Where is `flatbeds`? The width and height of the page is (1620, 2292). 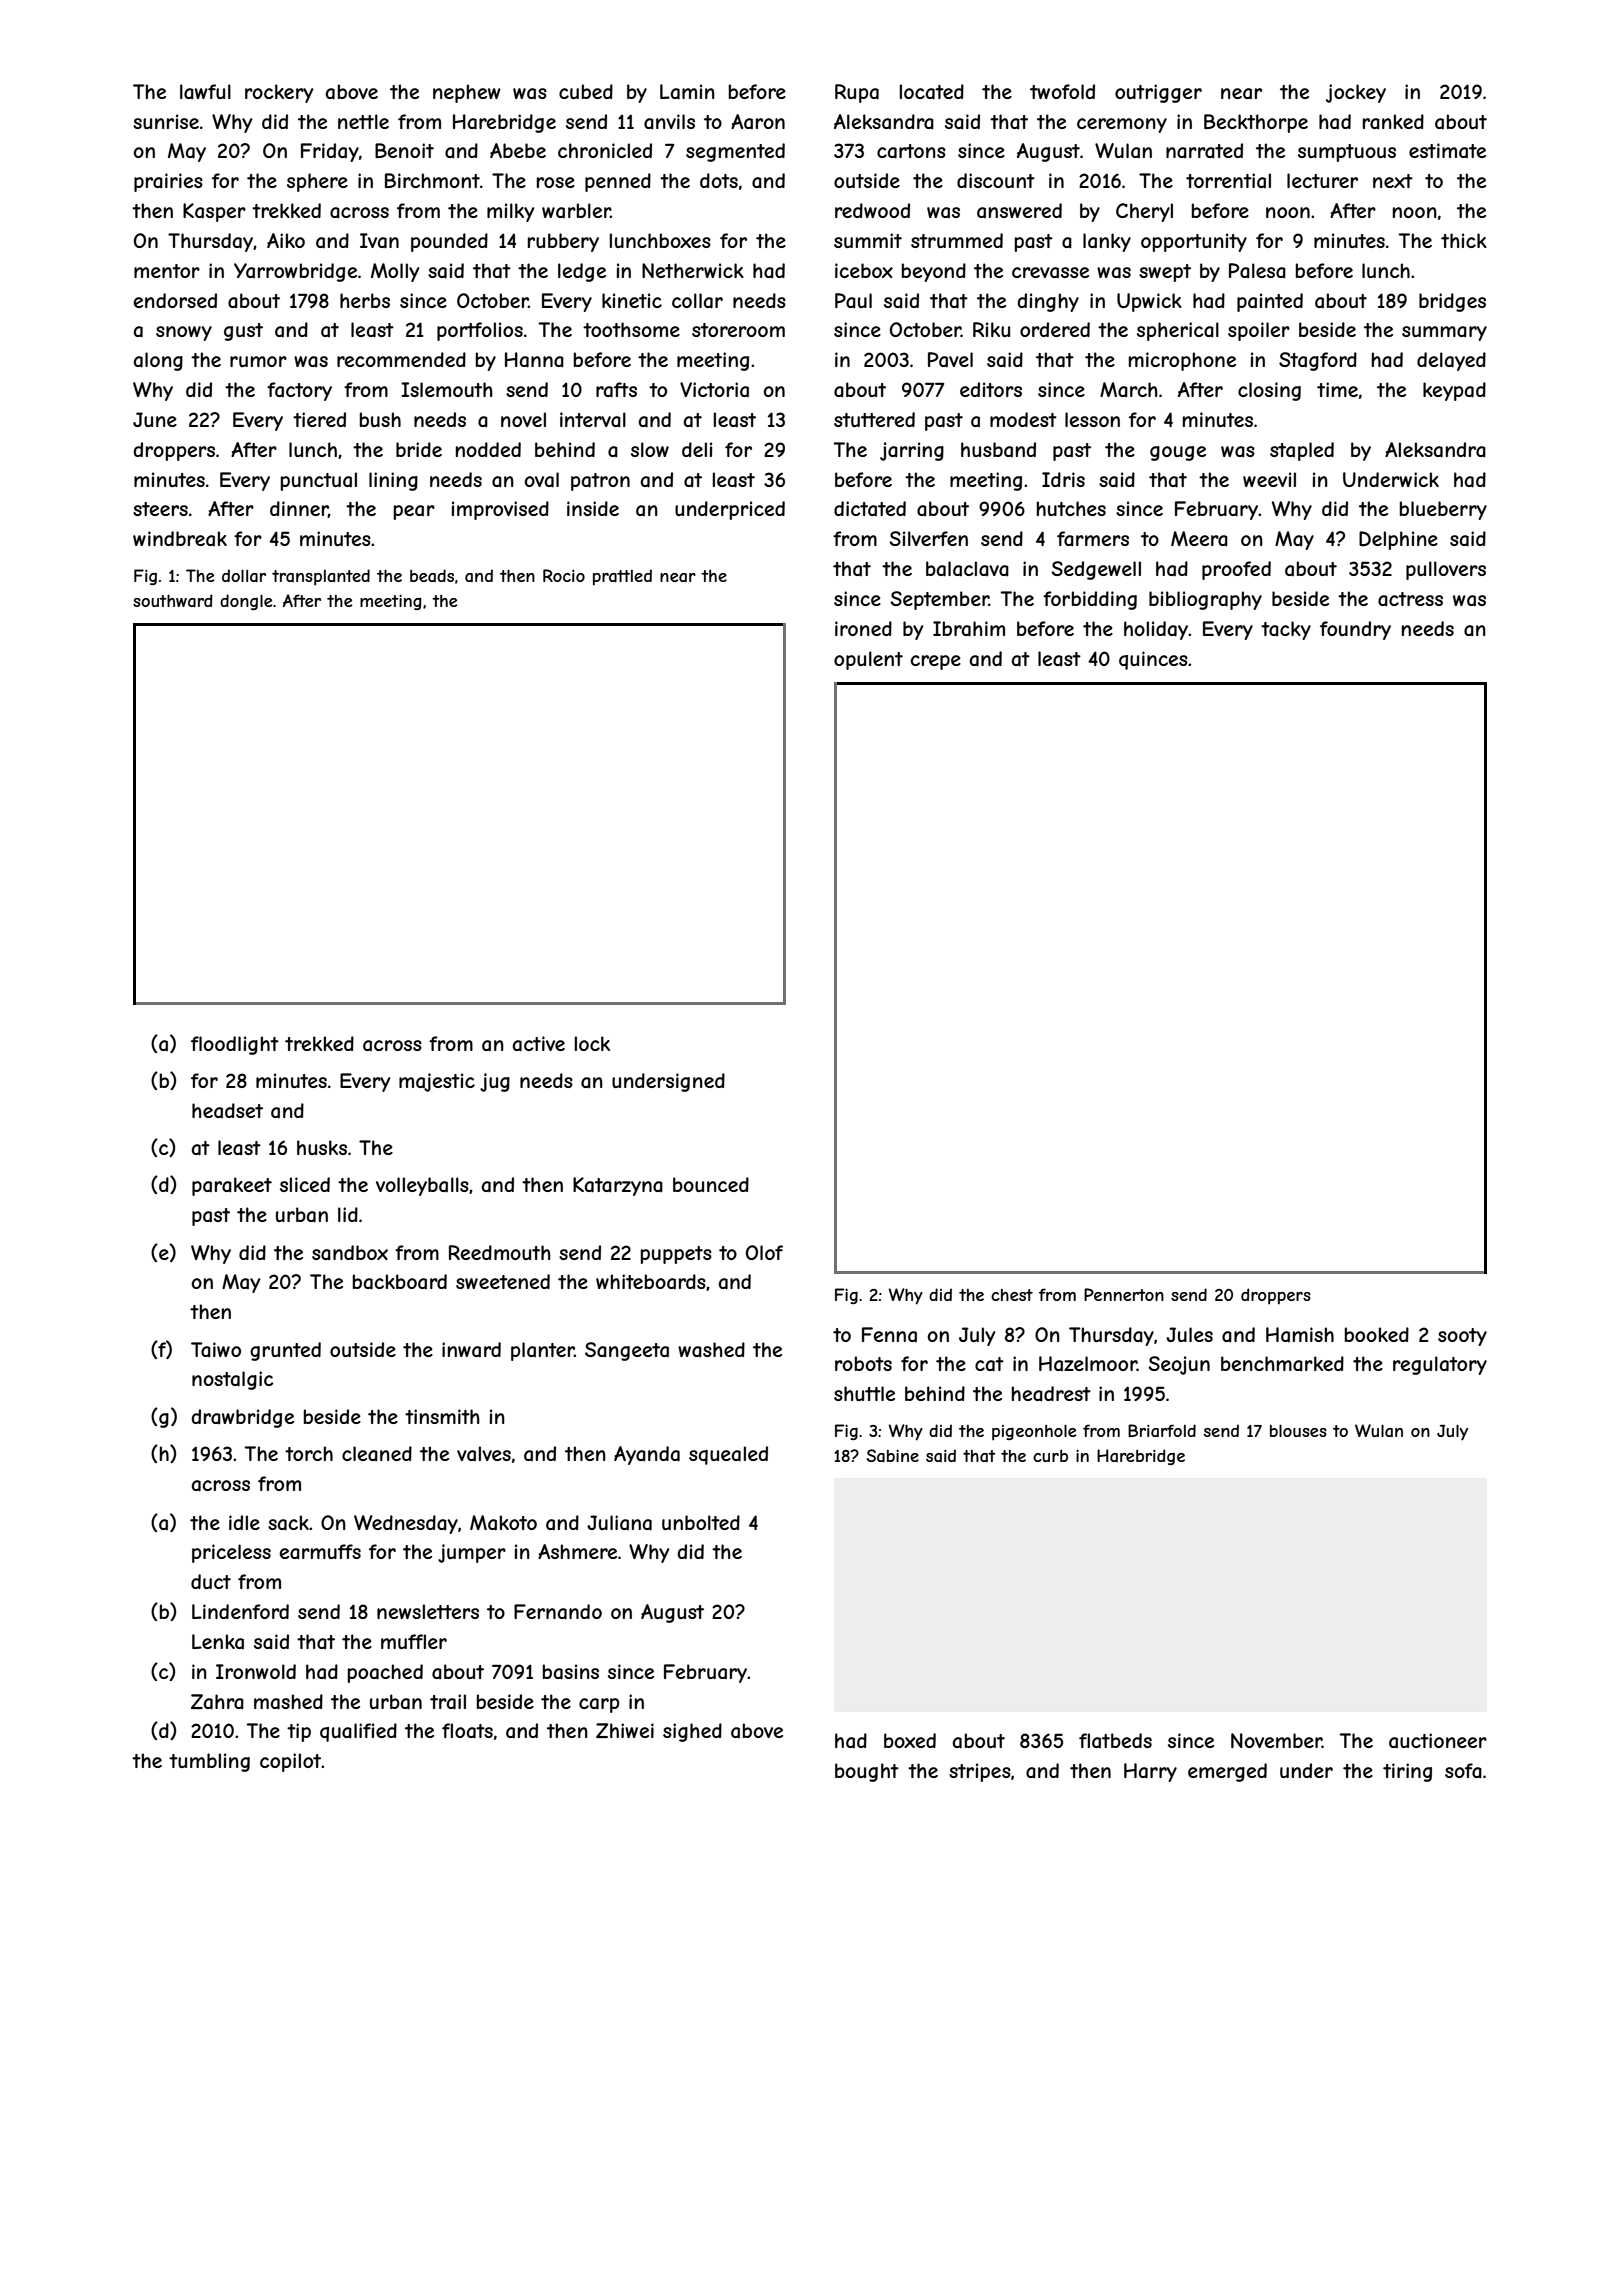
flatbeds is located at coordinates (1115, 1741).
